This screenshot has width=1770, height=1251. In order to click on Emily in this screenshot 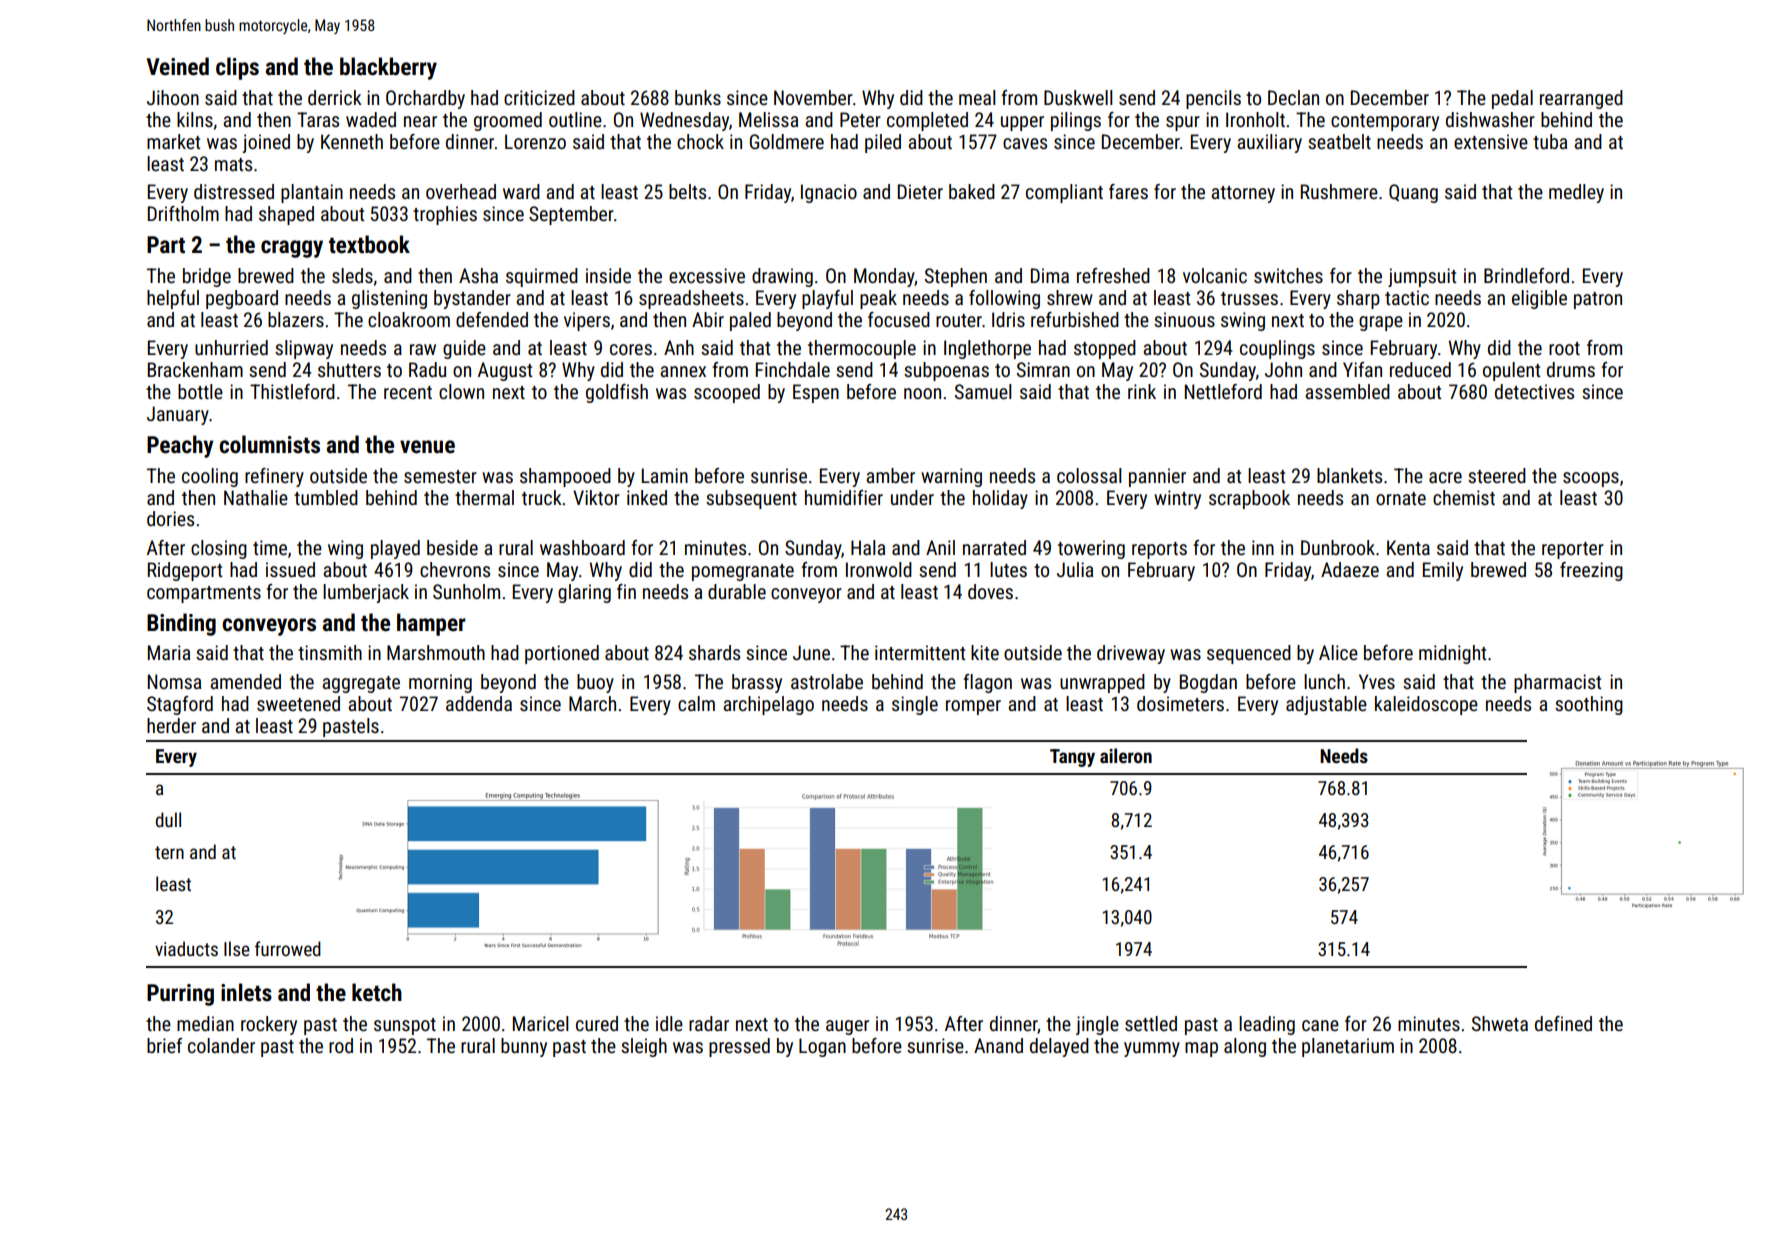, I will do `click(1443, 571)`.
